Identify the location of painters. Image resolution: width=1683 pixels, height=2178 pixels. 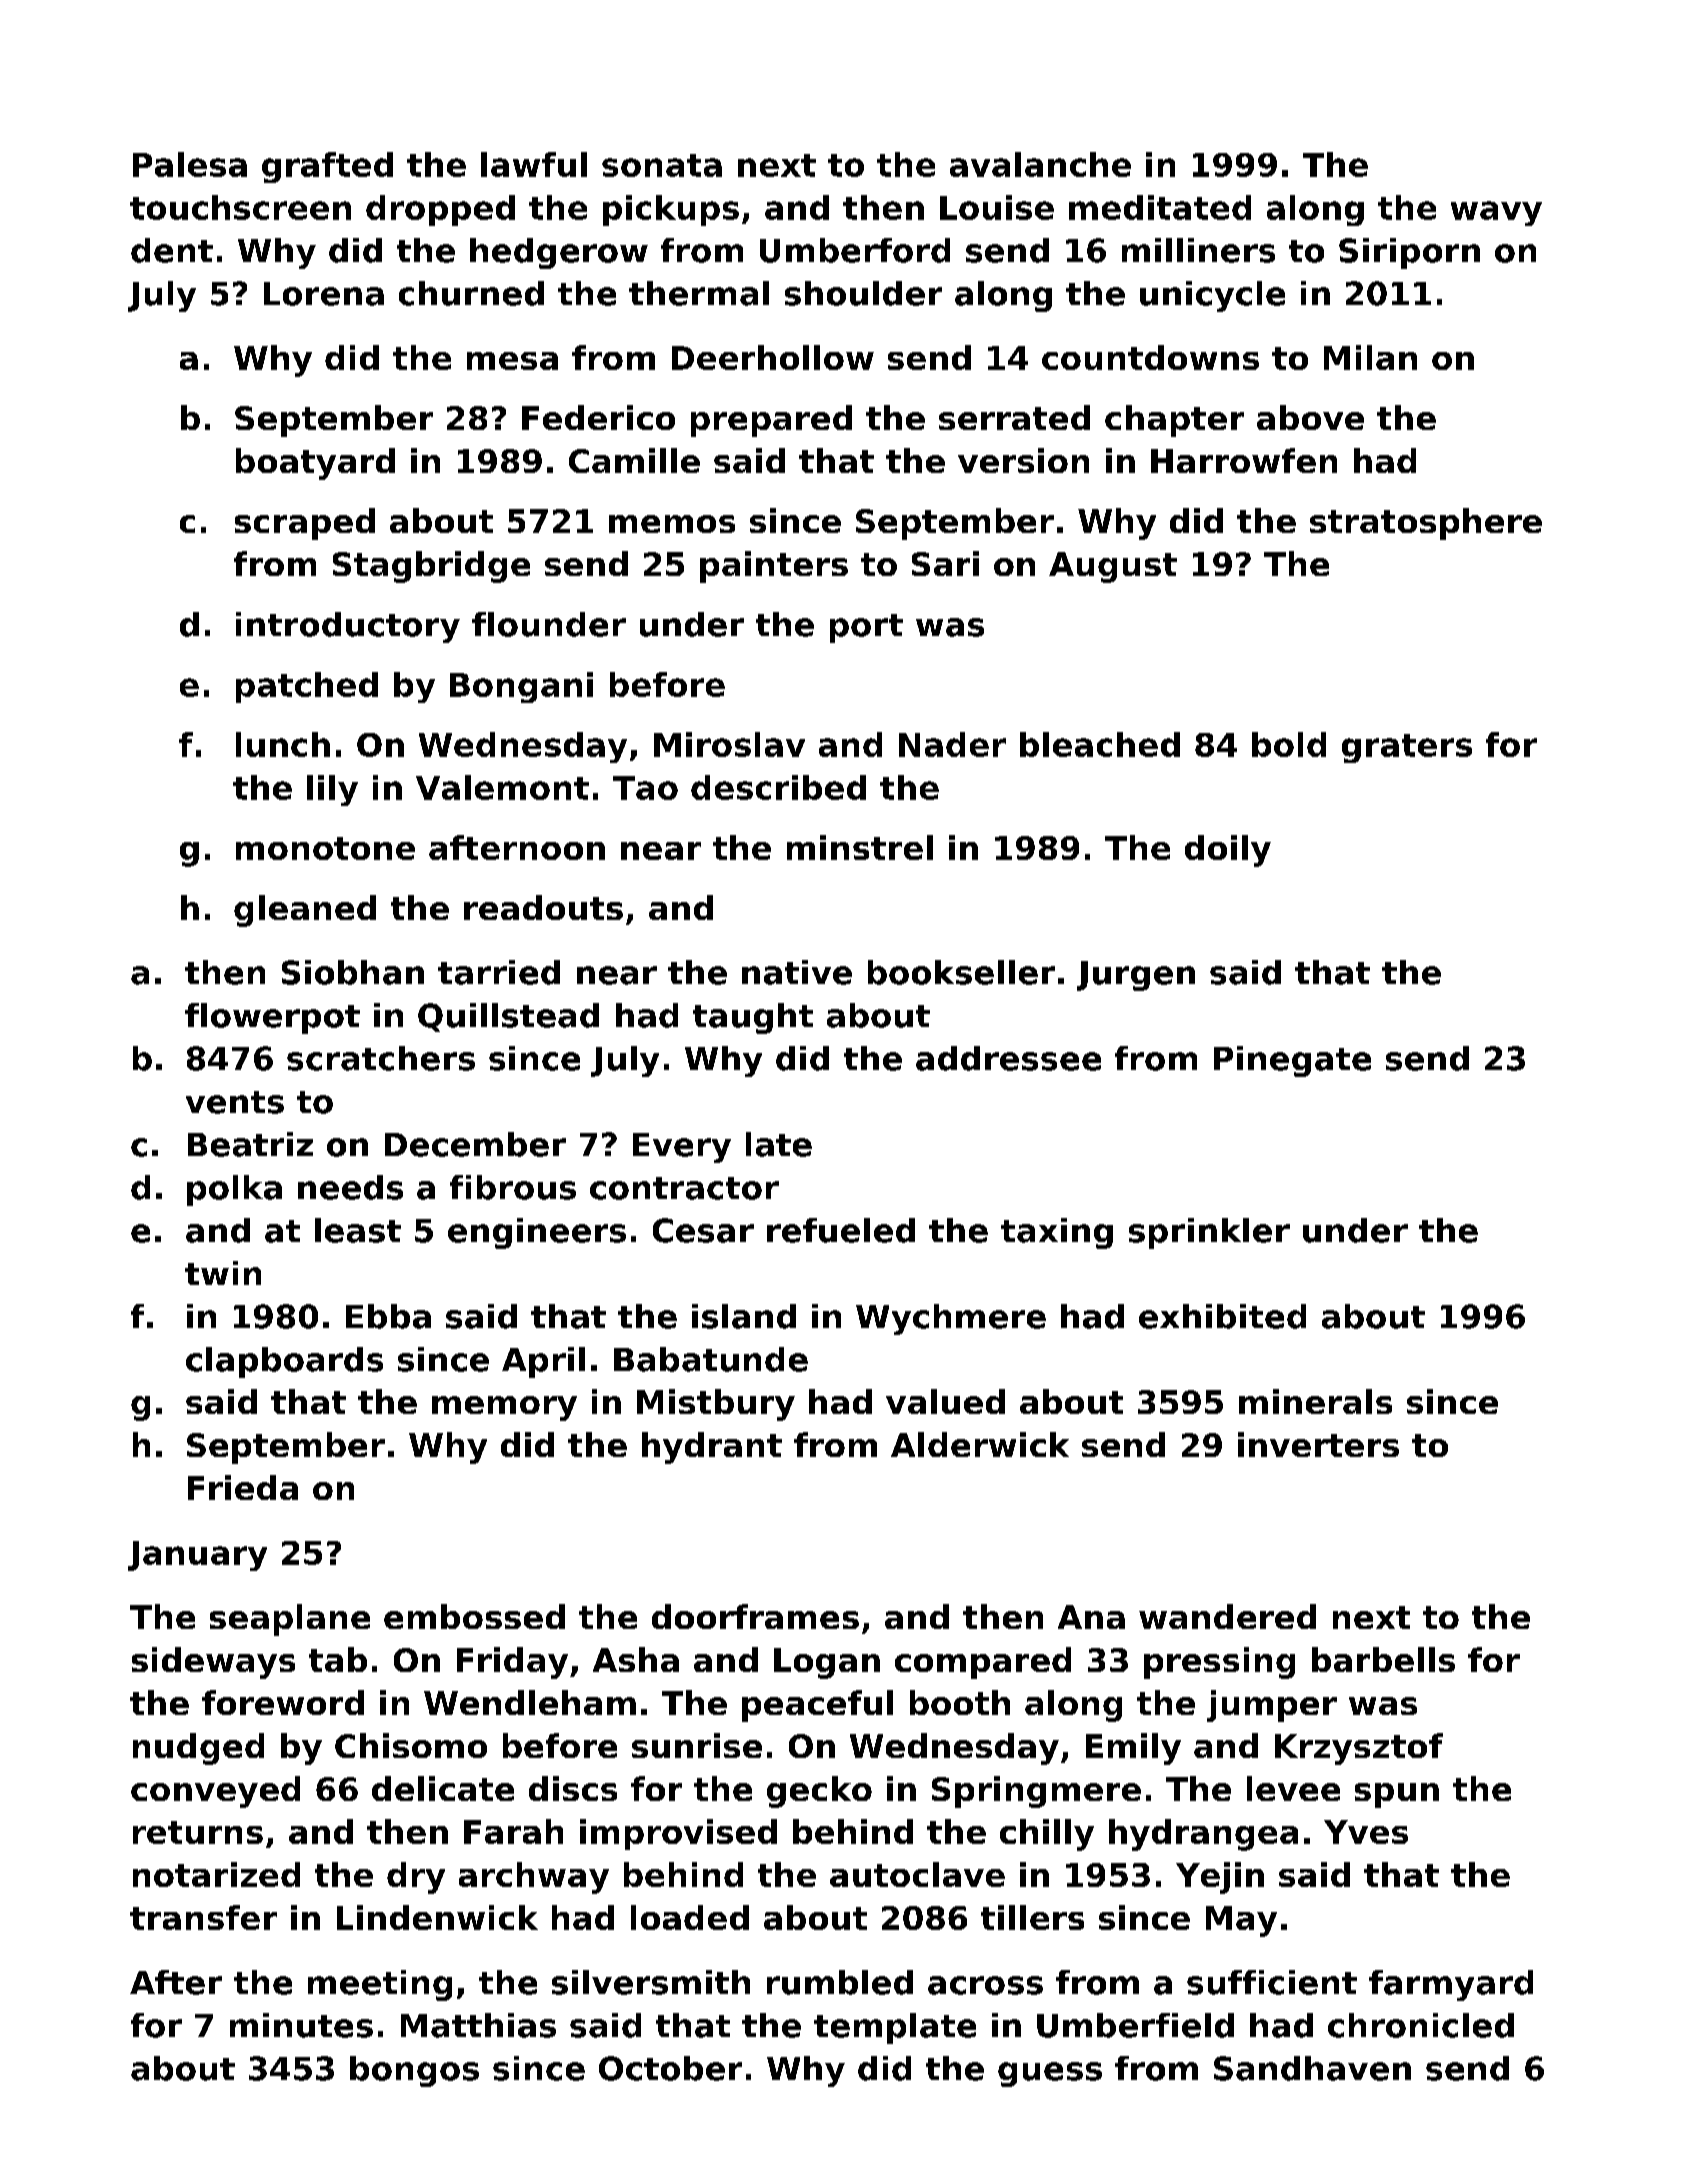
(774, 567).
